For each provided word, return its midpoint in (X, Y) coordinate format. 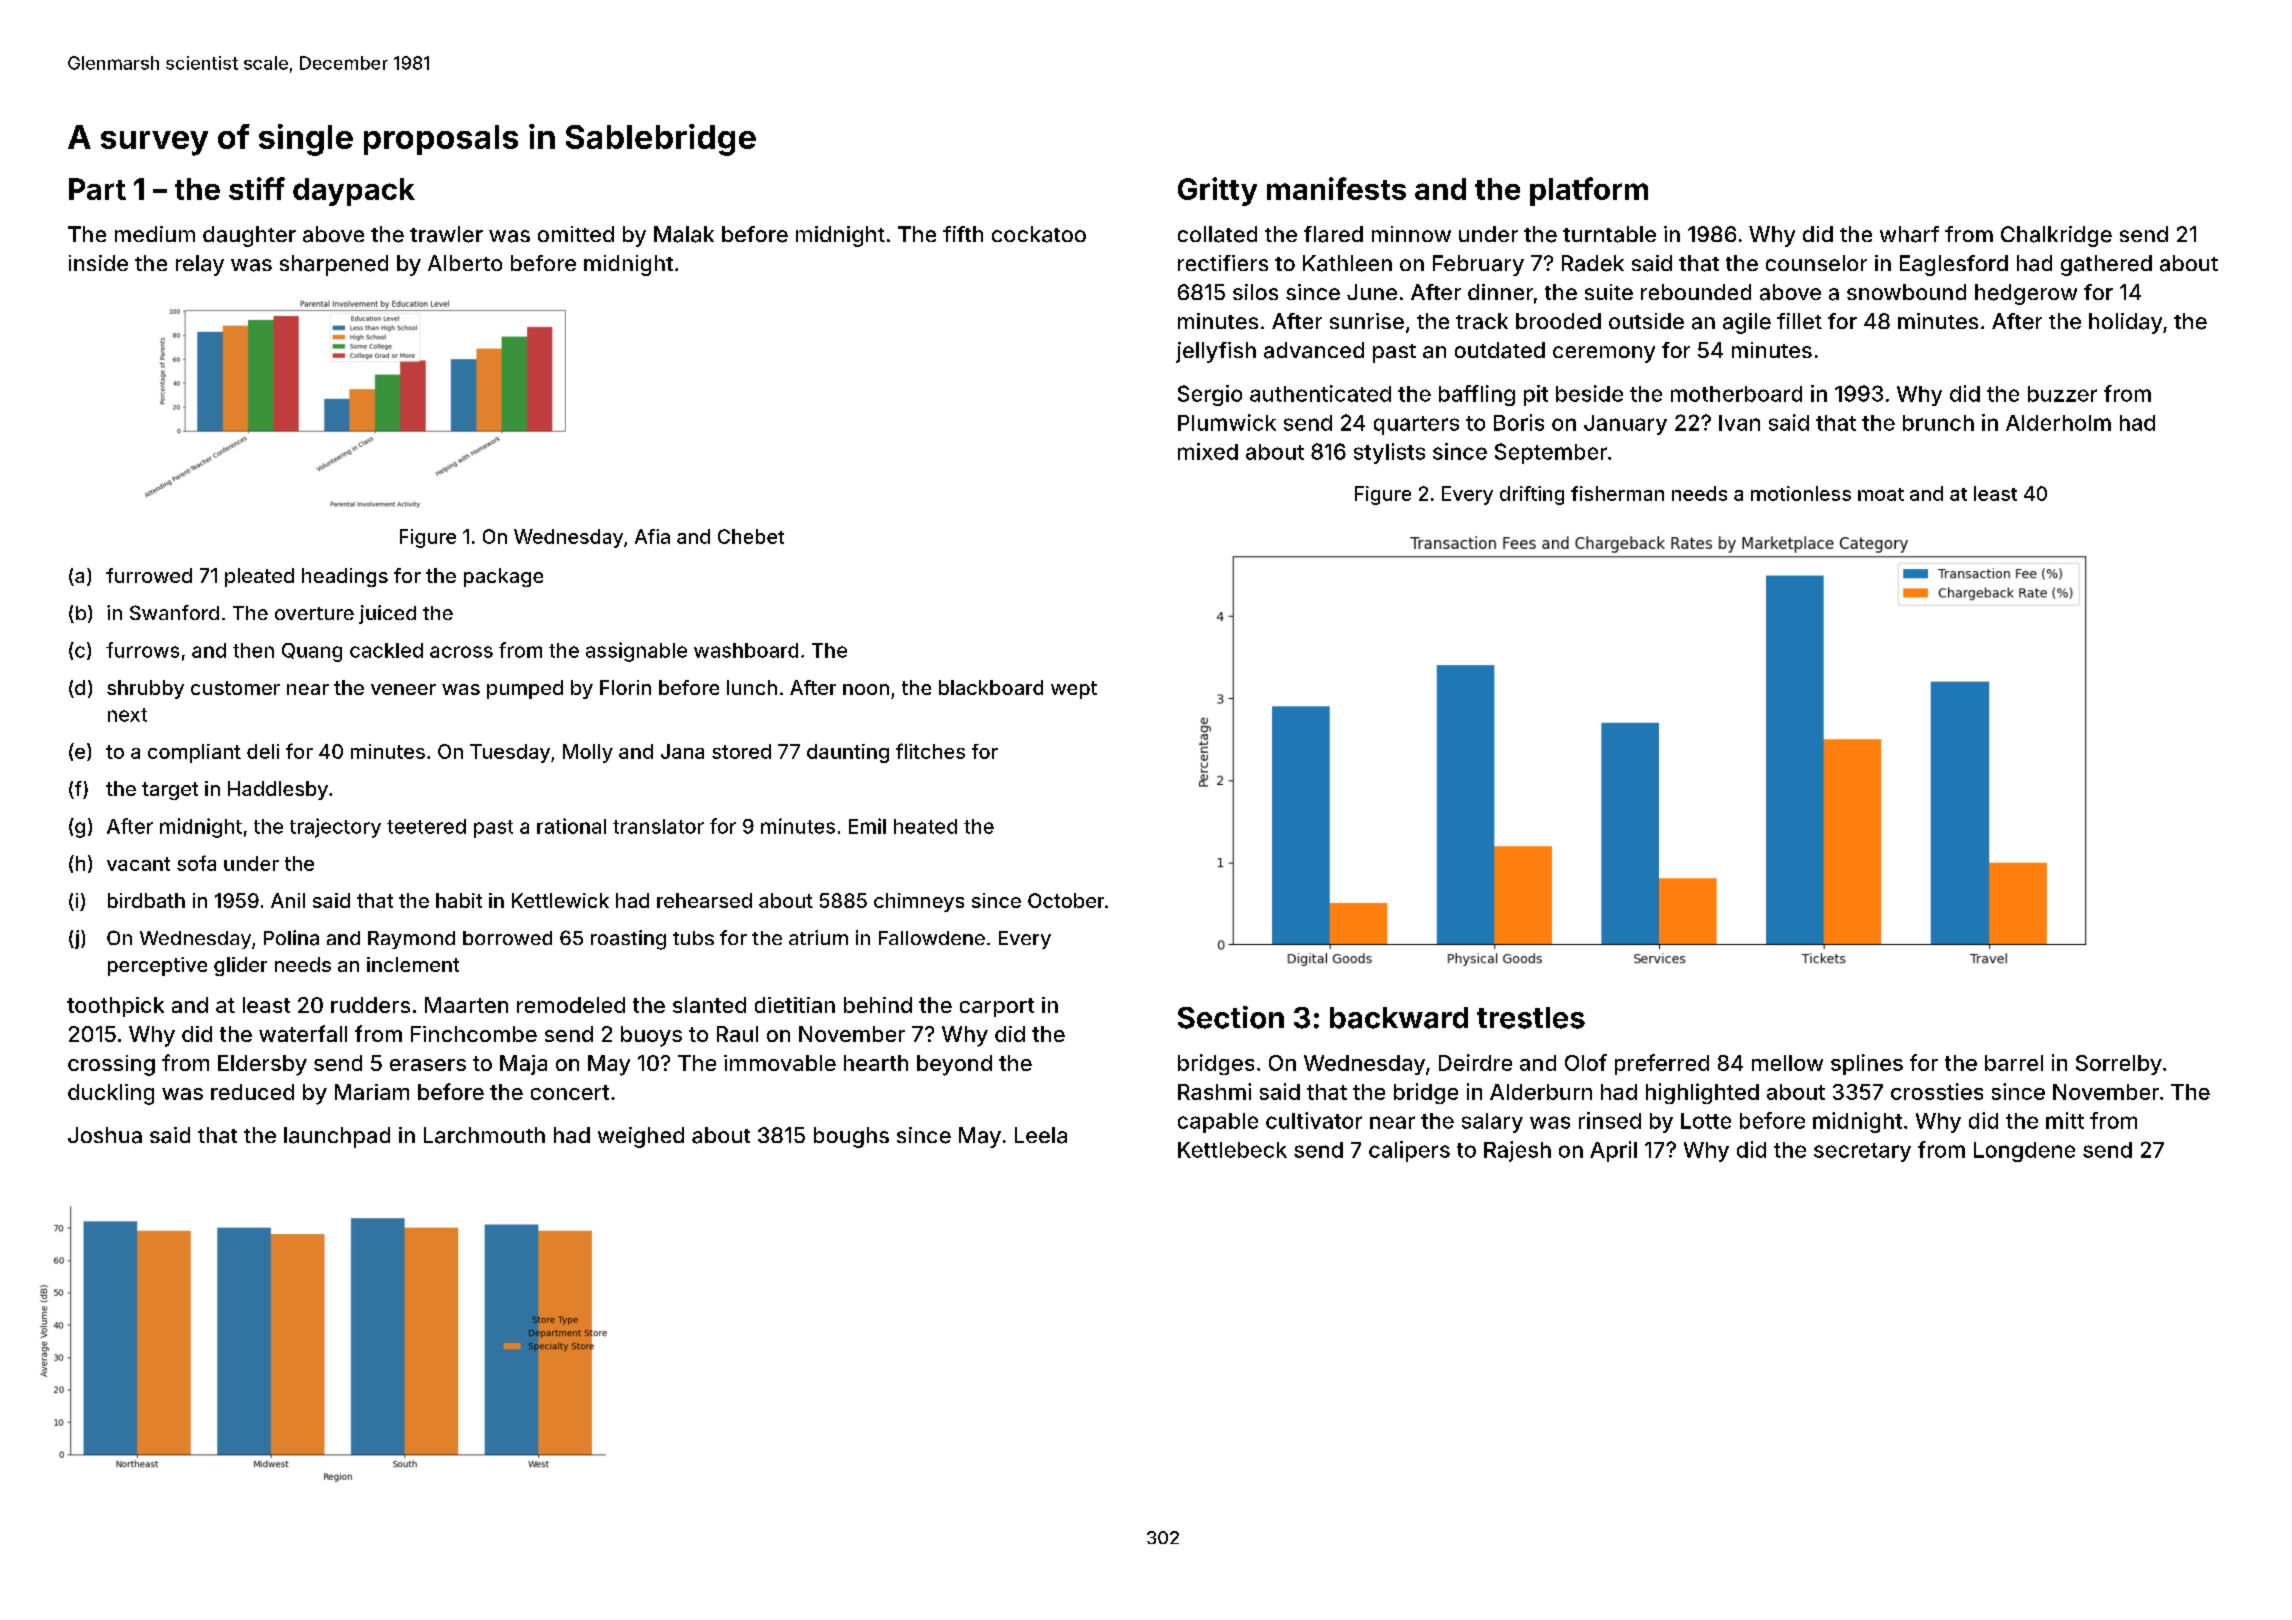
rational (571, 826)
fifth (963, 234)
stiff (257, 188)
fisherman (1617, 493)
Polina (291, 938)
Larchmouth (484, 1135)
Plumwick (1227, 422)
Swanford (174, 612)
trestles (1531, 1018)
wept (1074, 690)
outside (1646, 321)
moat (1881, 494)
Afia (652, 536)
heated (925, 826)
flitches (930, 751)
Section (1231, 1017)
